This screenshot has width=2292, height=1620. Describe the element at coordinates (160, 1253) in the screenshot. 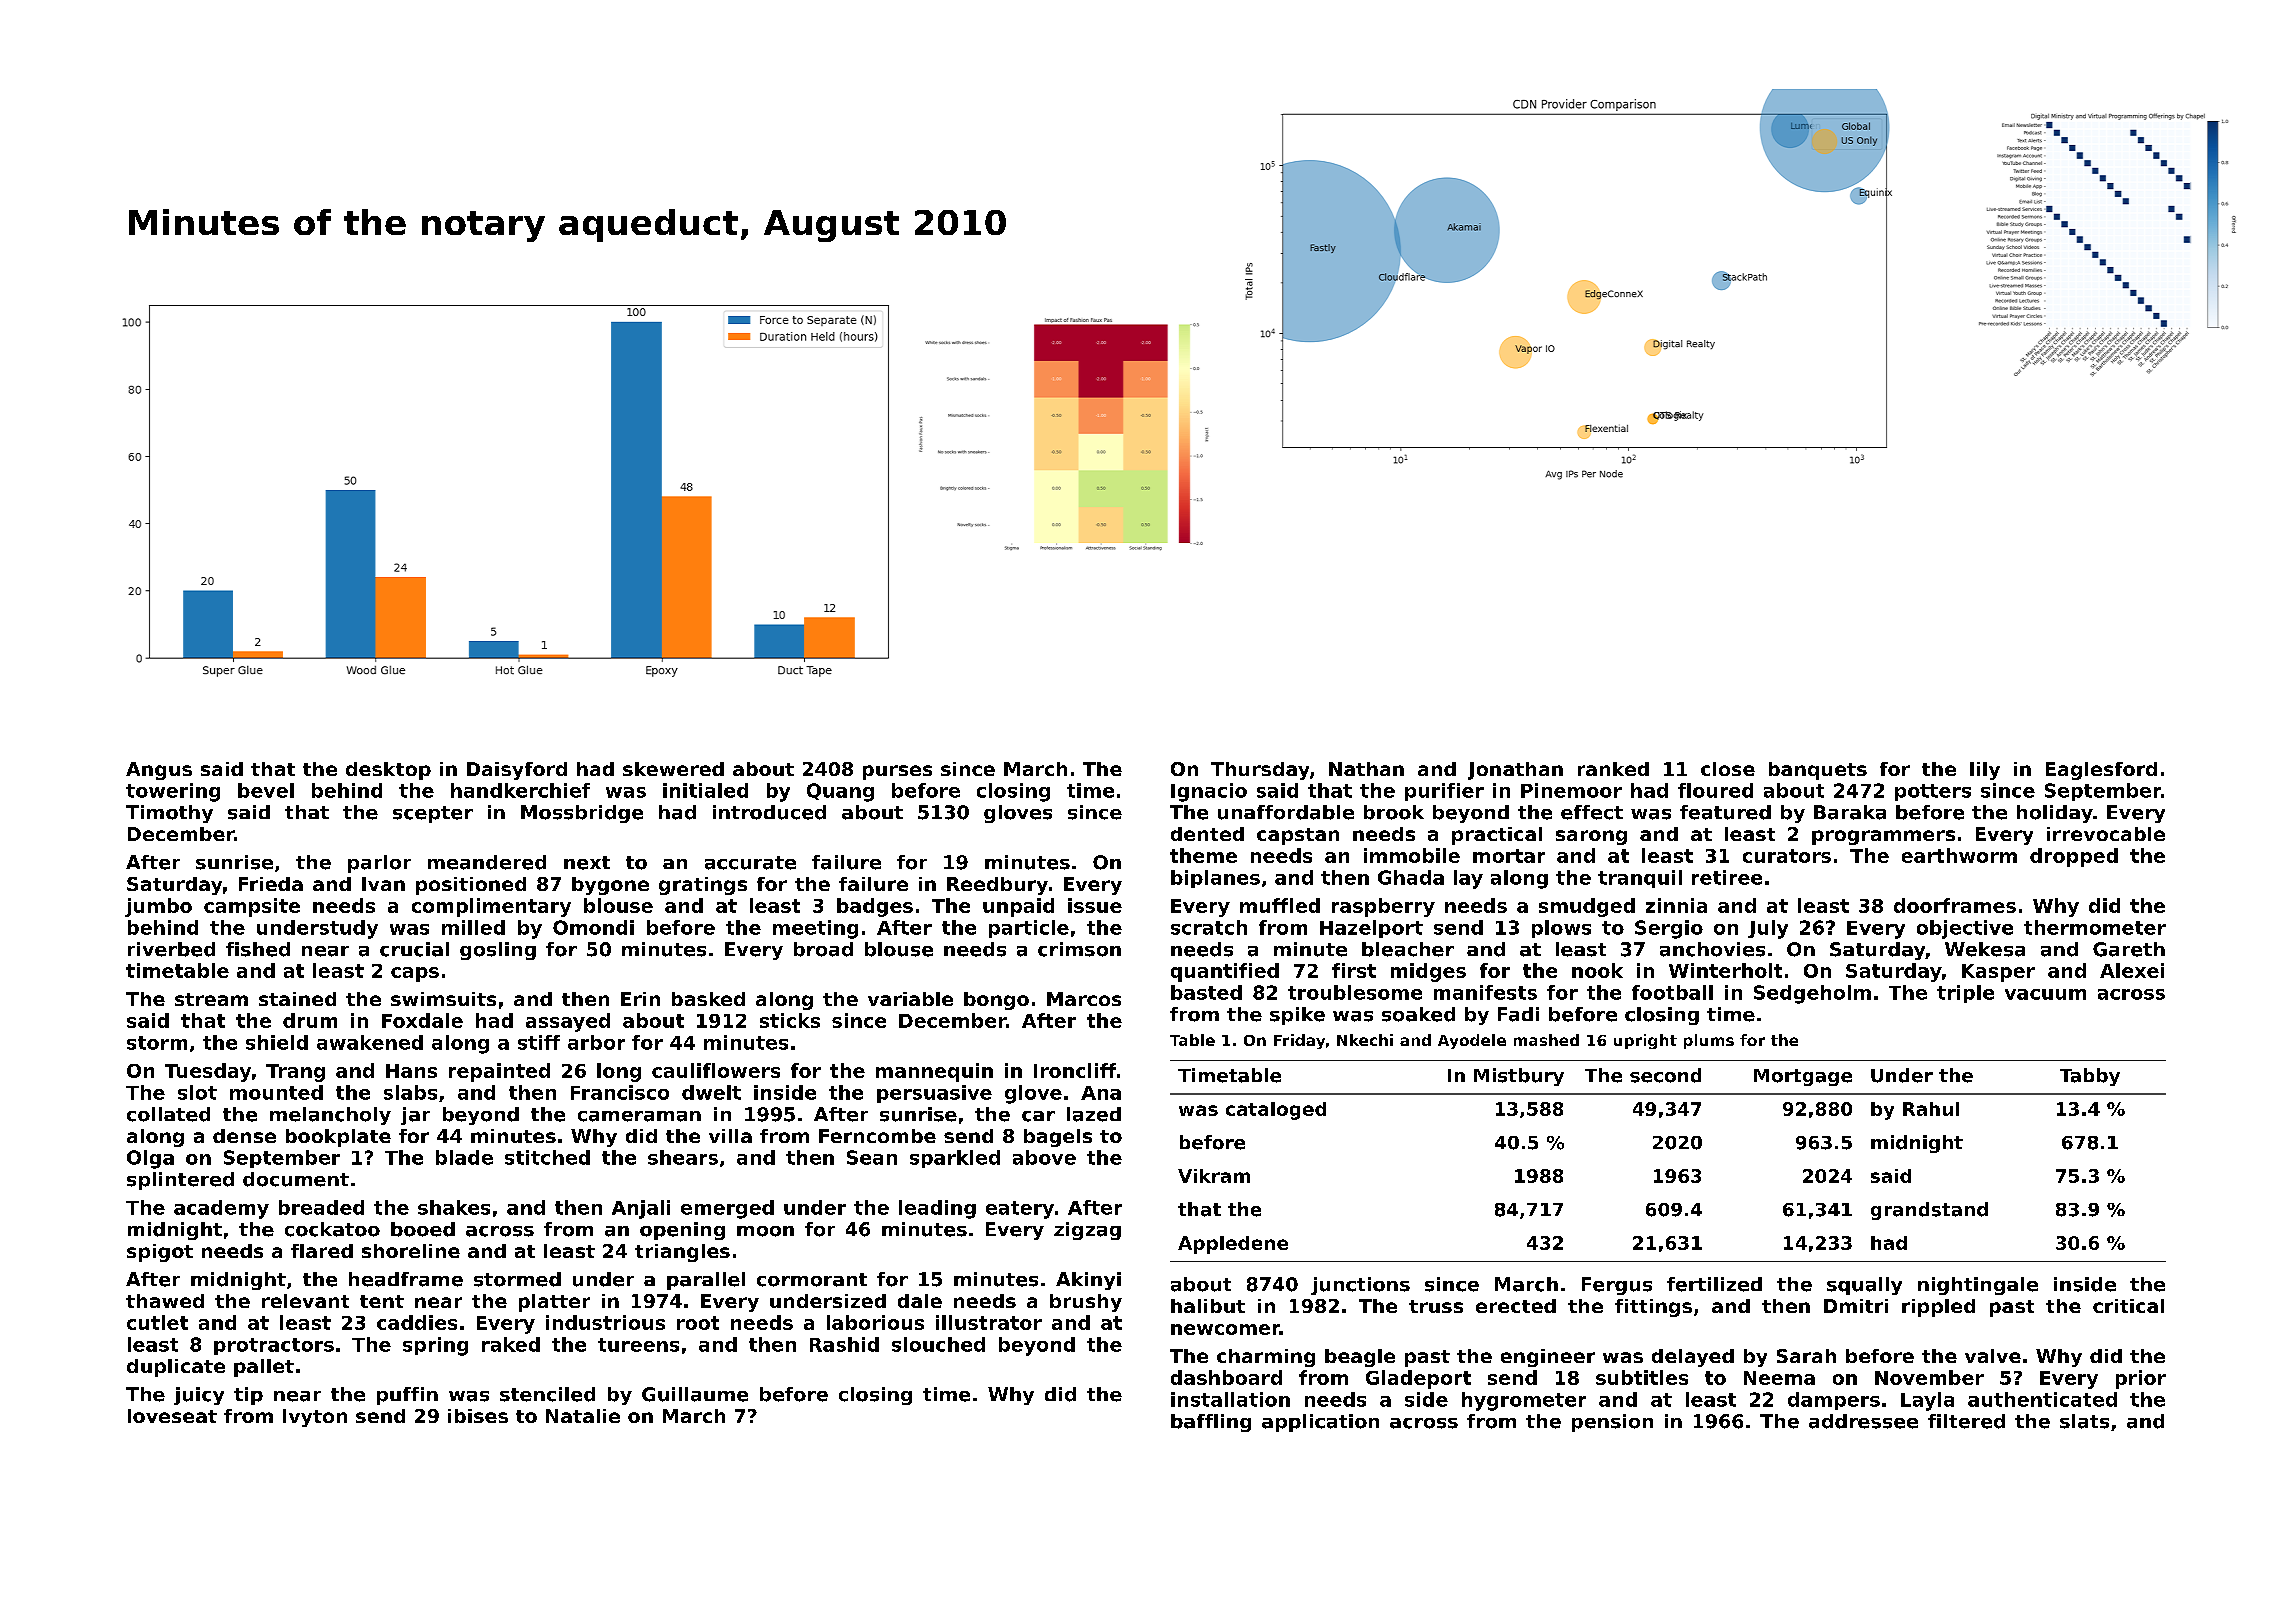

I see `spigot` at that location.
